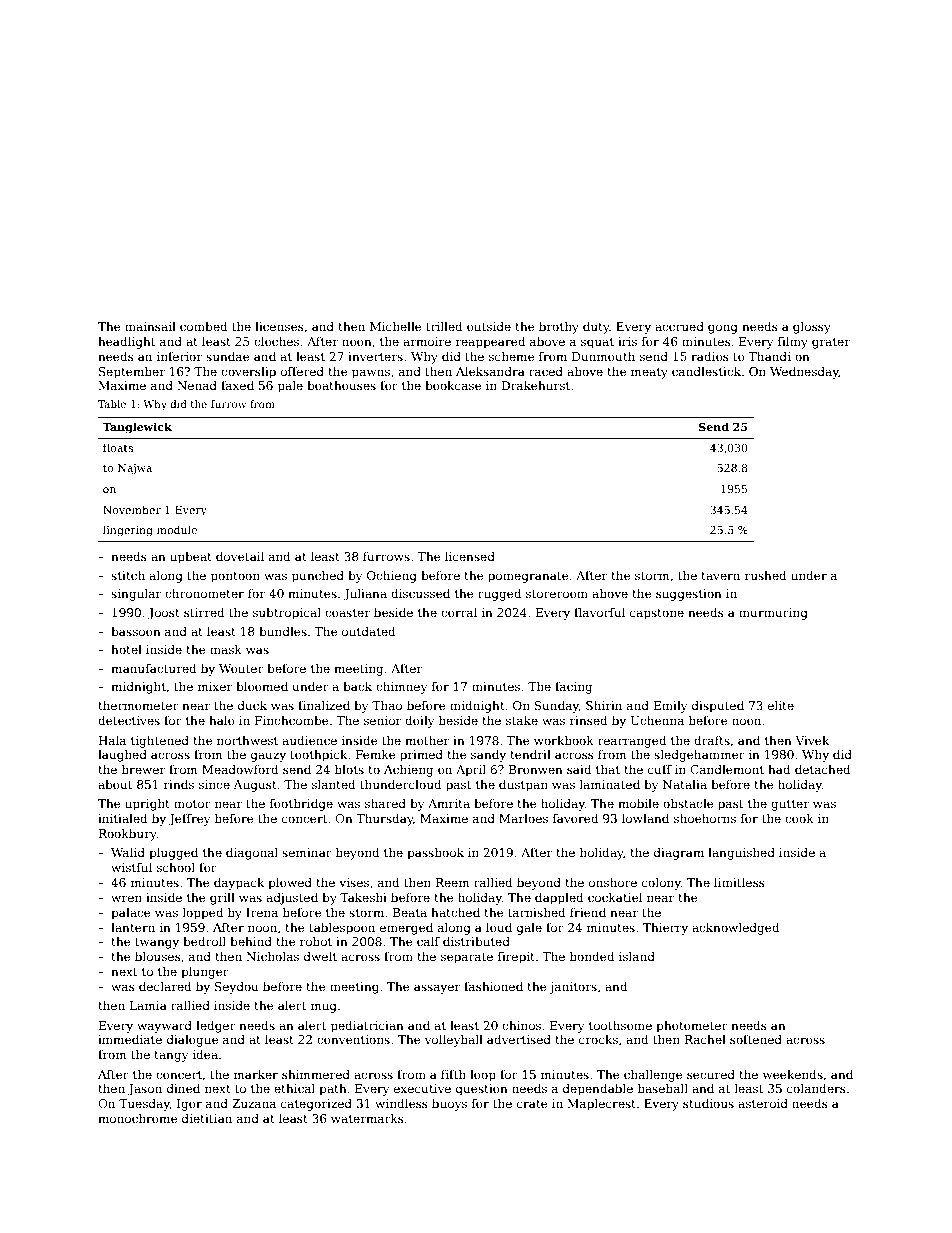  What do you see at coordinates (341, 385) in the screenshot?
I see `boathouses` at bounding box center [341, 385].
